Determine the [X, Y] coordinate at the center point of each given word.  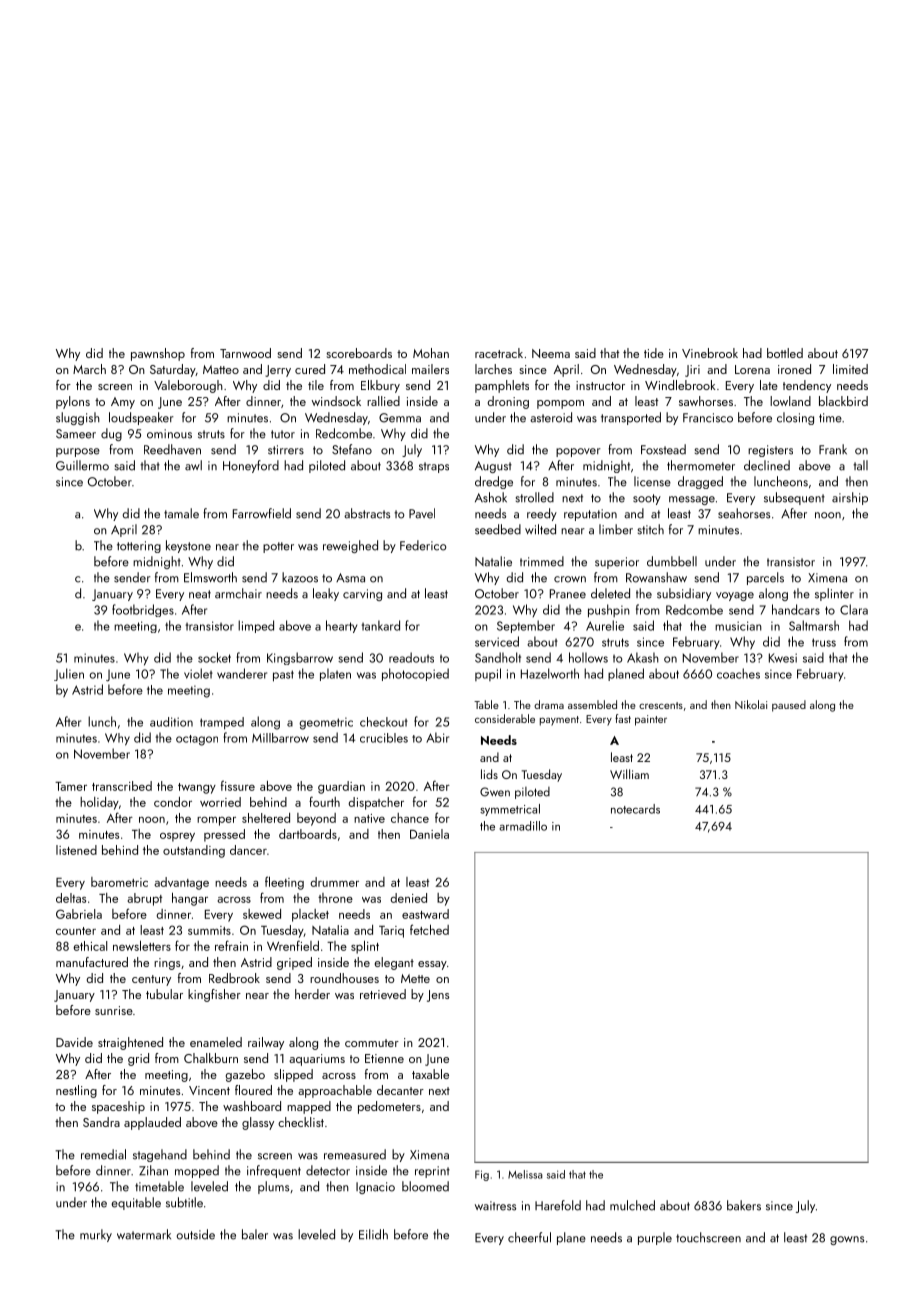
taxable [430, 1074]
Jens [438, 996]
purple [655, 1238]
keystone [188, 546]
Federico [423, 545]
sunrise [114, 1010]
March [89, 369]
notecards [635, 809]
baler [255, 1234]
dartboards [308, 834]
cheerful [529, 1237]
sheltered [266, 818]
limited [850, 369]
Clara [854, 609]
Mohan [431, 353]
